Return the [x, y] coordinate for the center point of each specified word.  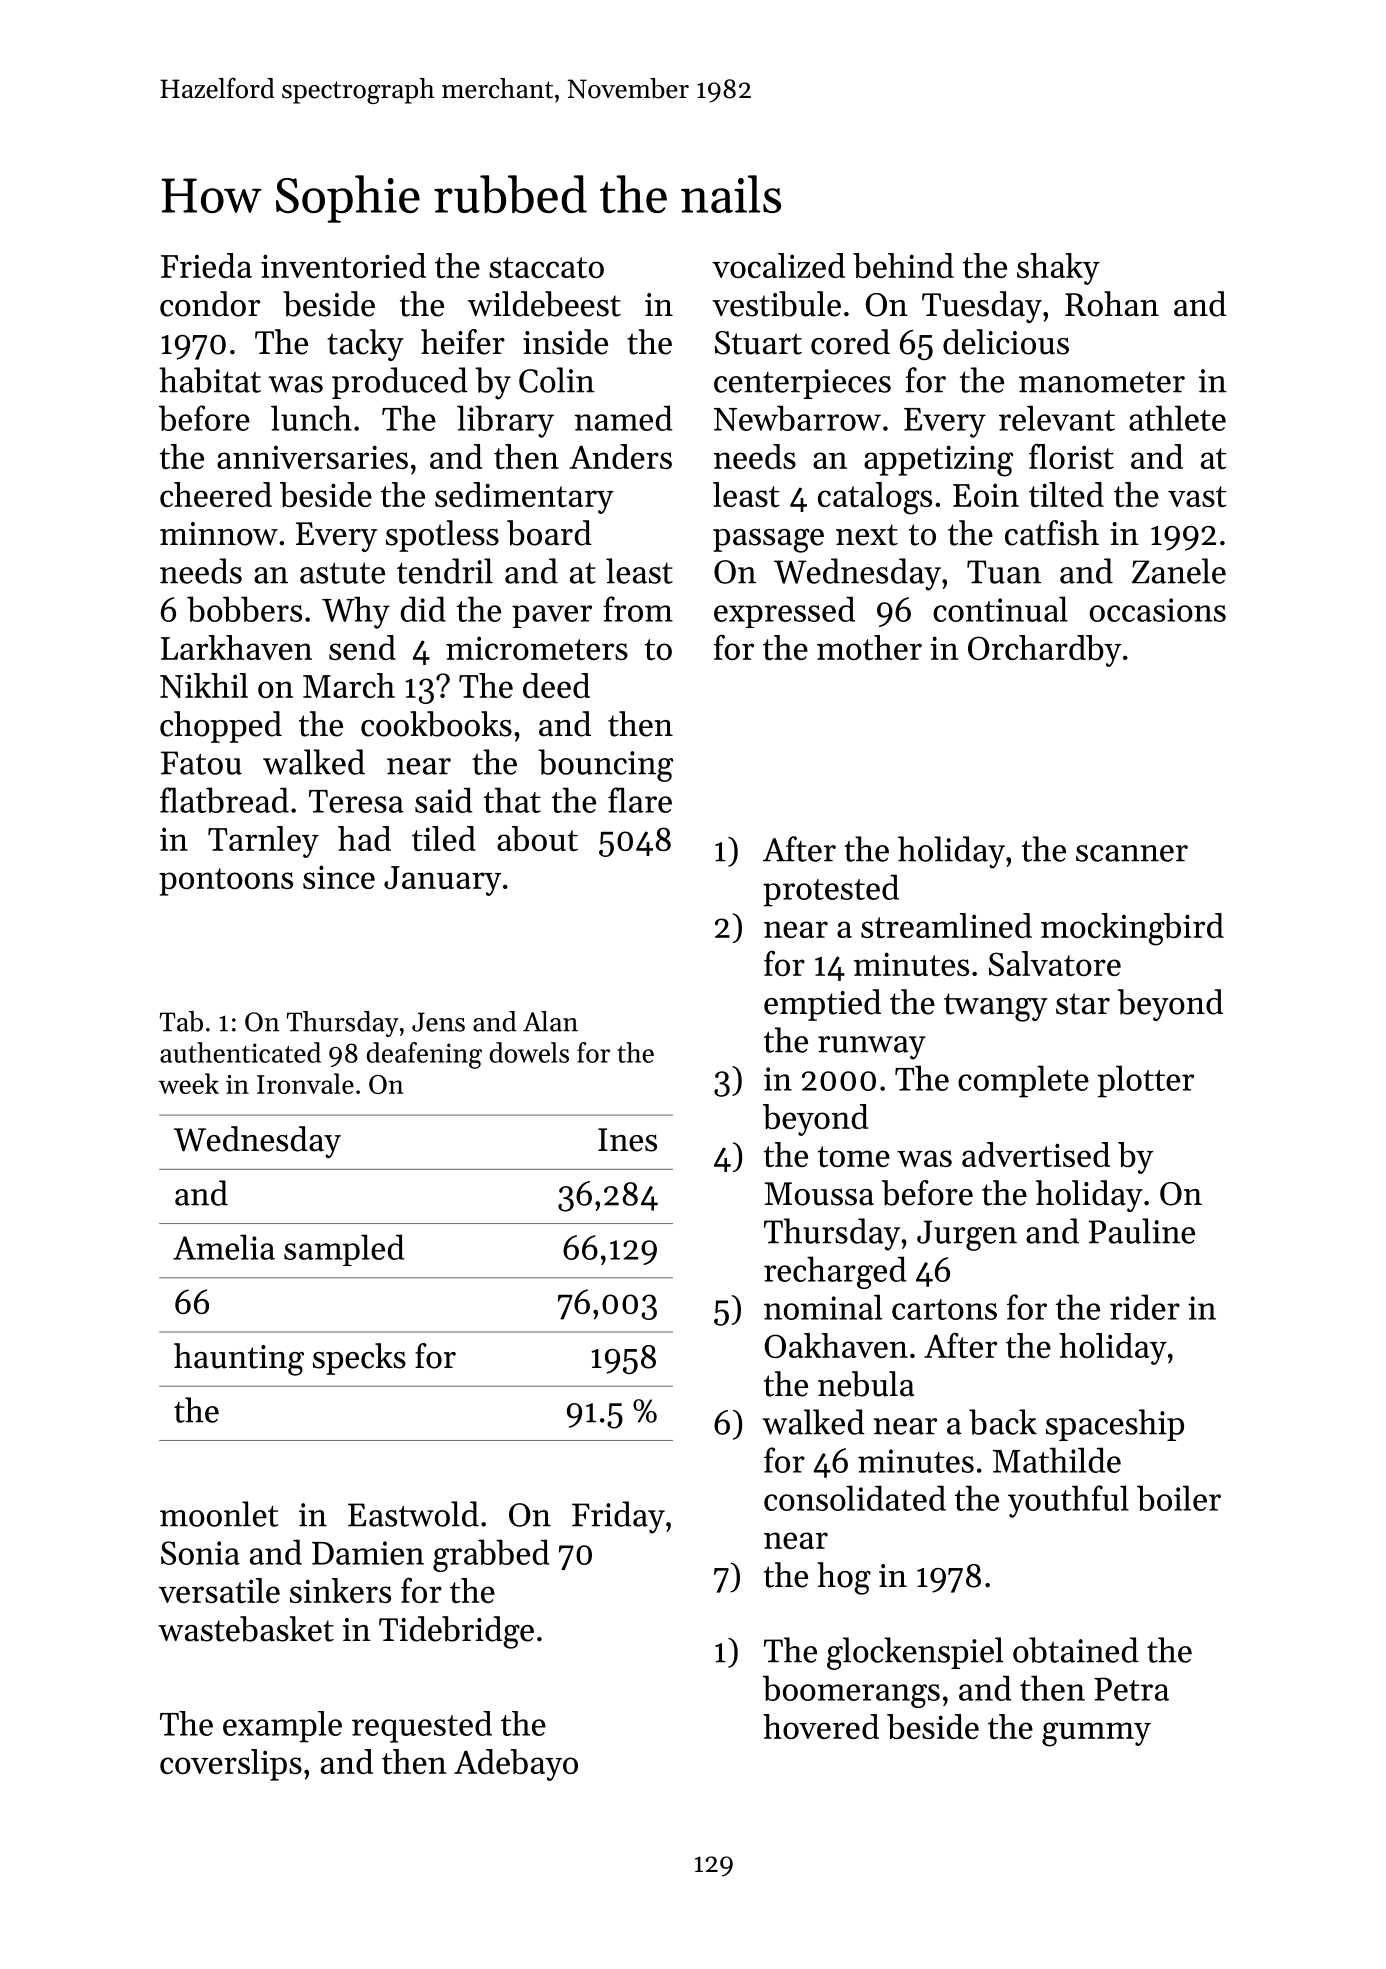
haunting [239, 1359]
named [624, 418]
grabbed [491, 1555]
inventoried [343, 265]
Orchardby [1044, 651]
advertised [1036, 1154]
